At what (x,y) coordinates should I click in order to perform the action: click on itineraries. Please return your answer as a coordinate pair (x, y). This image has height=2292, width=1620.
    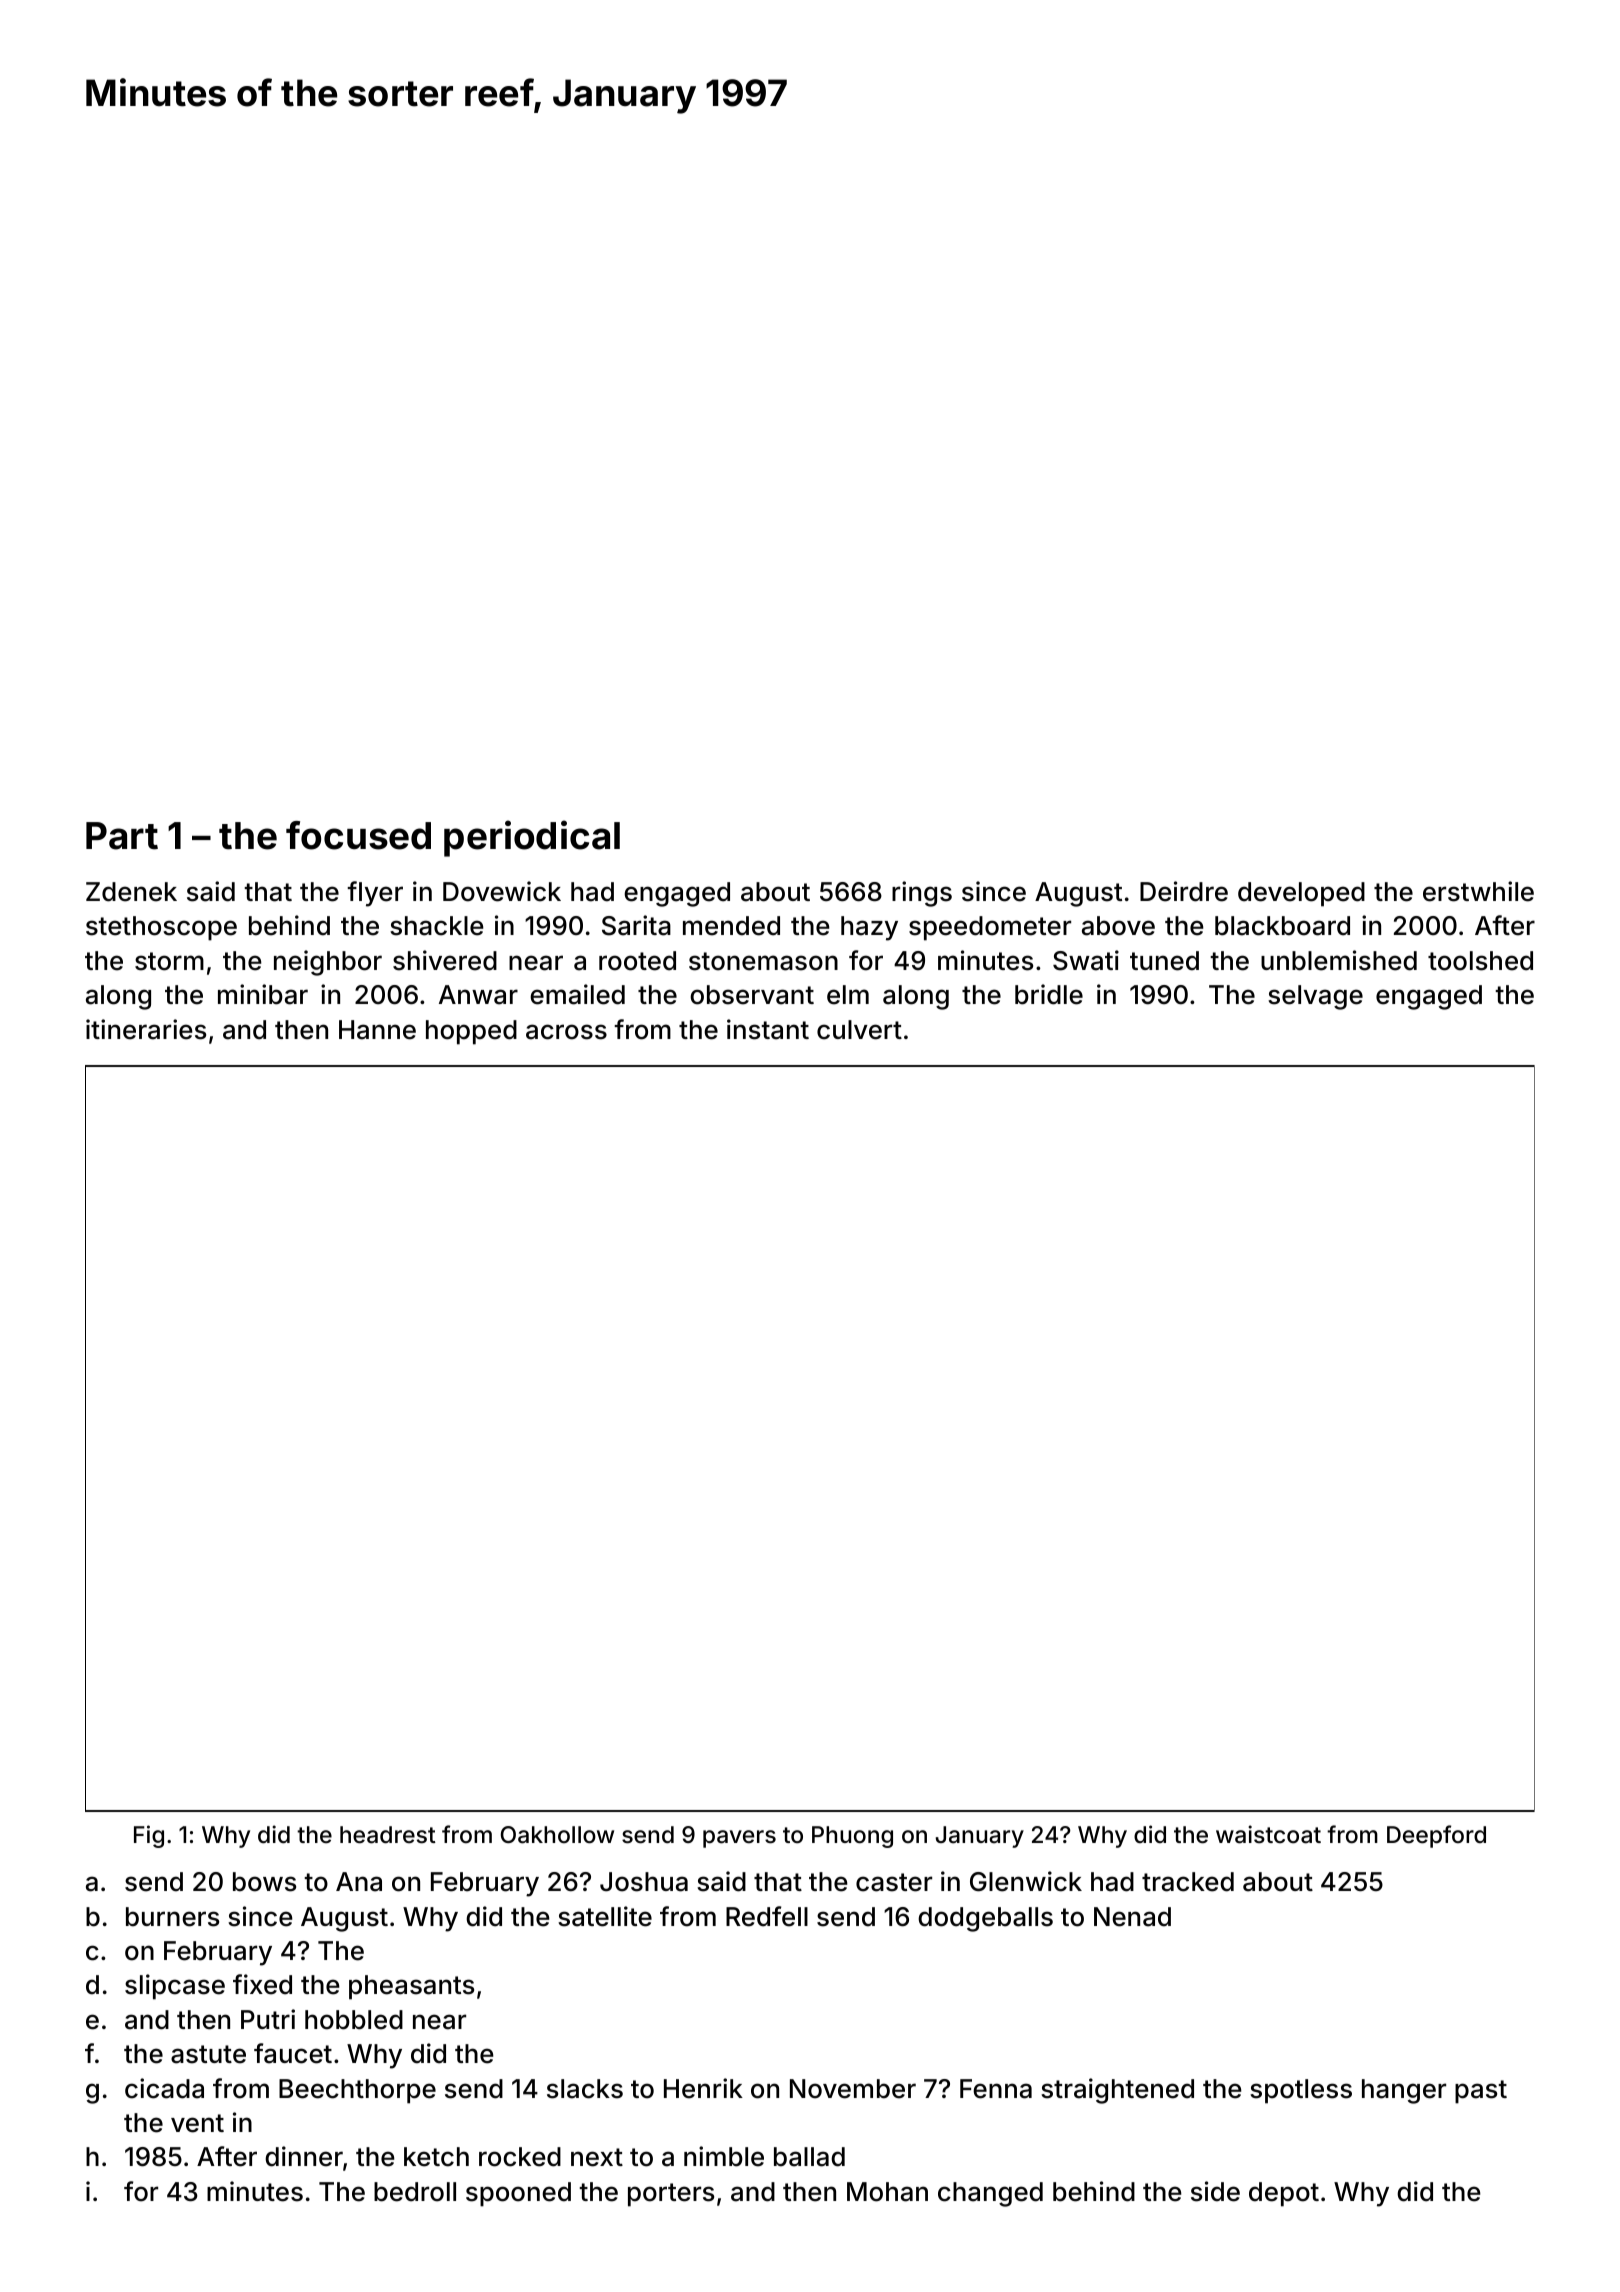
    Looking at the image, I should click on (146, 1029).
